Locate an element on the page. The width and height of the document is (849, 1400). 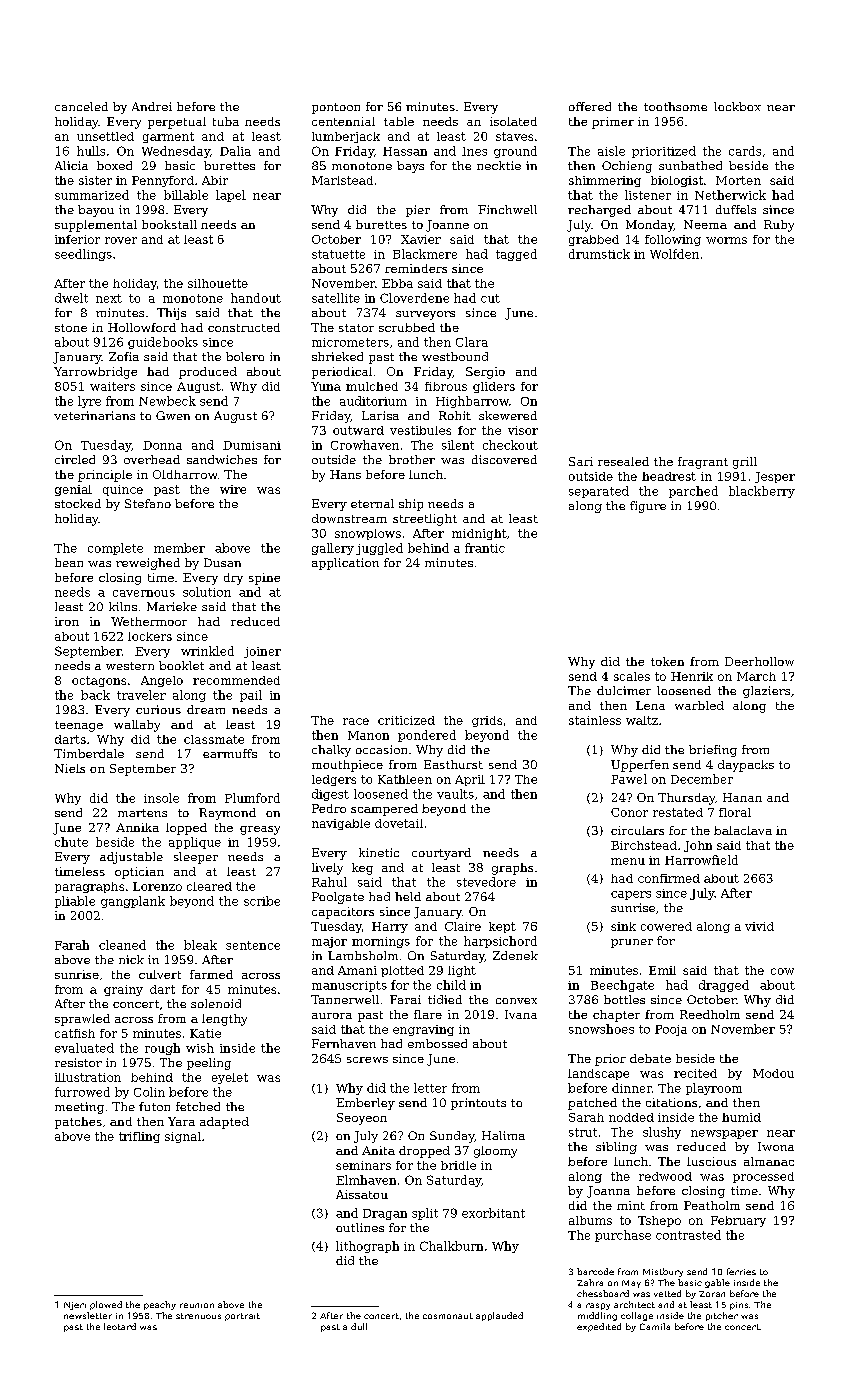
Highbarrow is located at coordinates (472, 402).
